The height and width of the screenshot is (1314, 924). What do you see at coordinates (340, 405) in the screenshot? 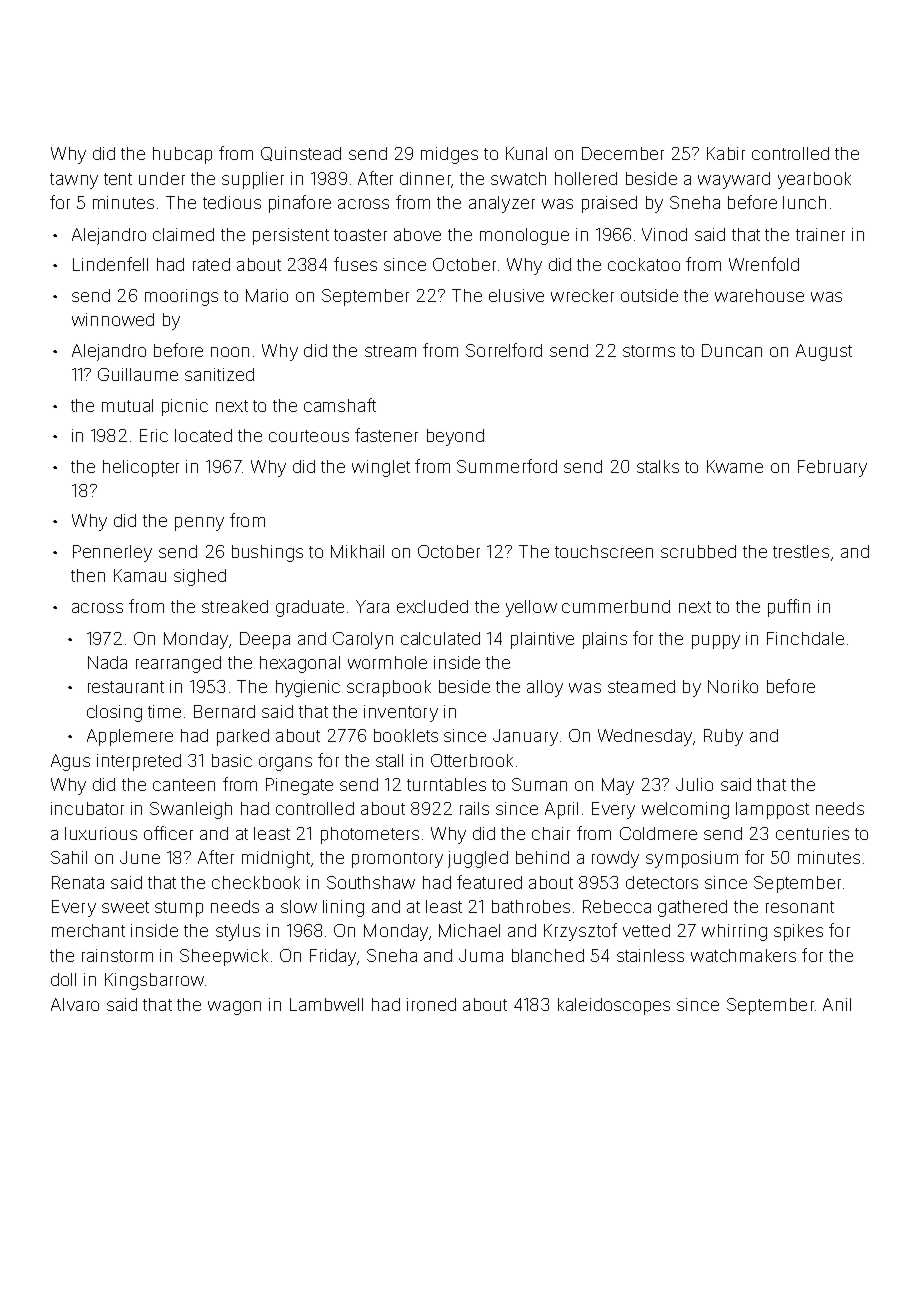
I see `camshaft` at bounding box center [340, 405].
